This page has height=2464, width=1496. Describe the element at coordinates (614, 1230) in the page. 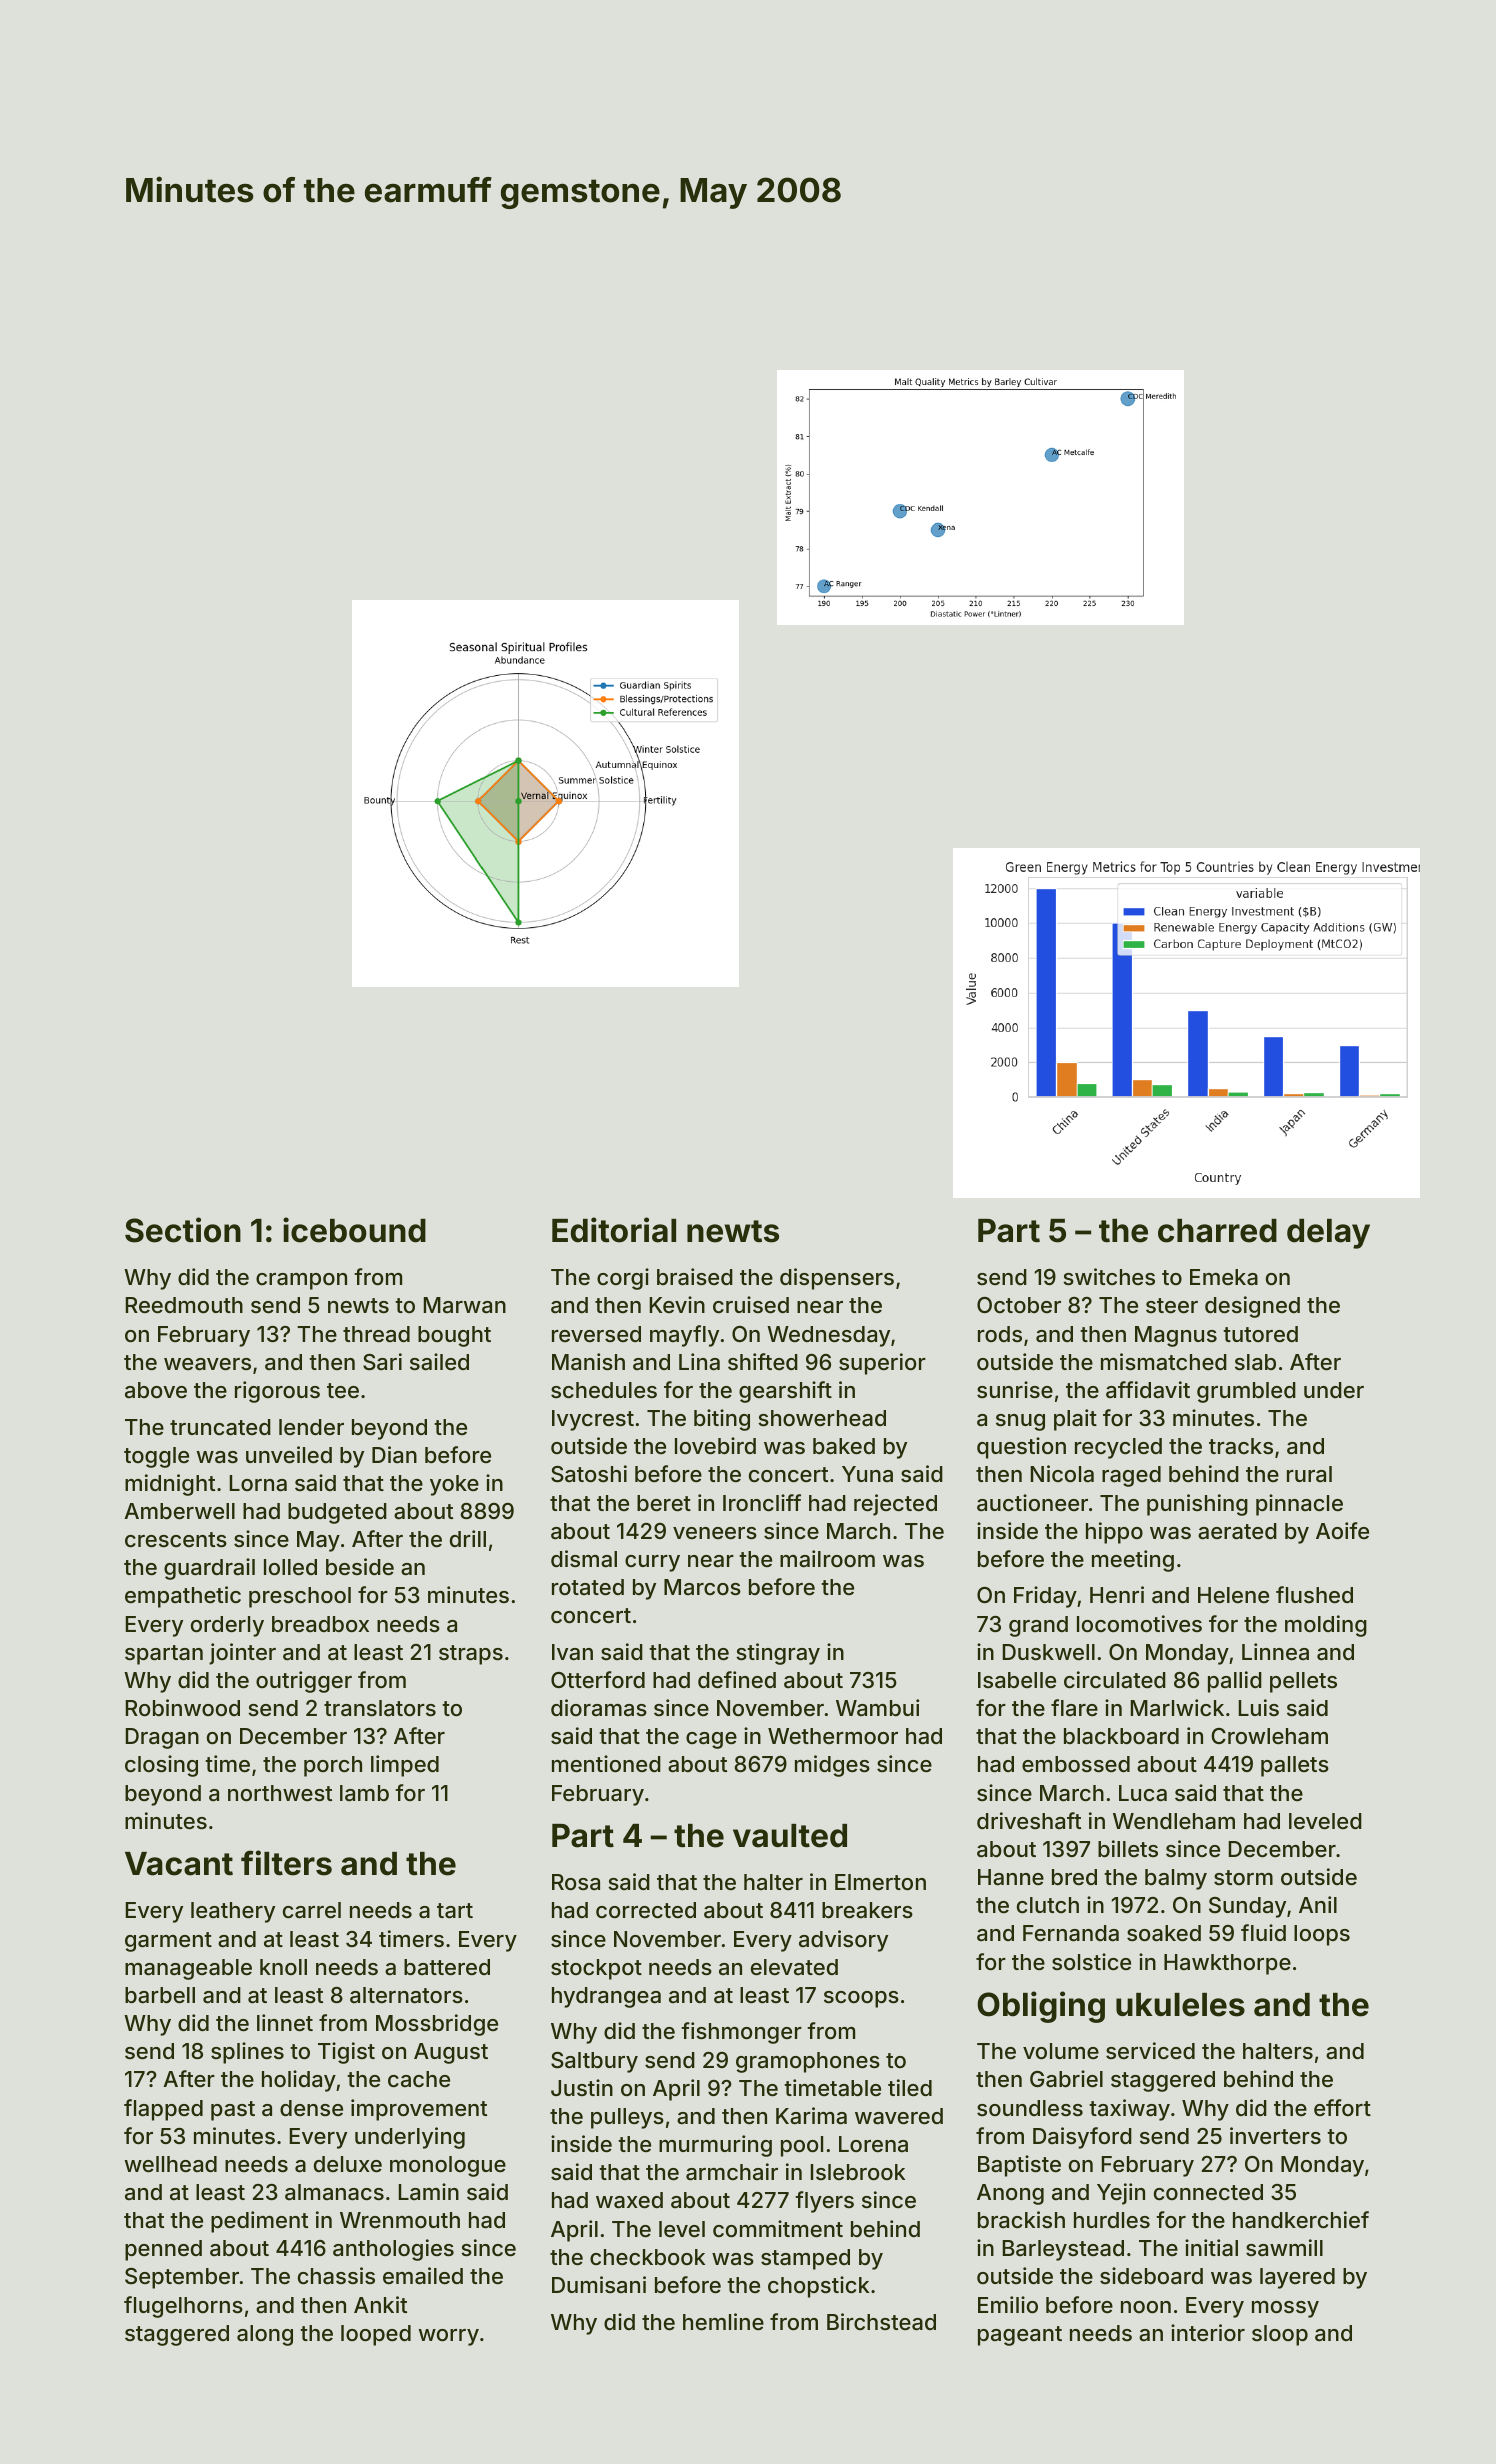

I see `Editorial` at that location.
